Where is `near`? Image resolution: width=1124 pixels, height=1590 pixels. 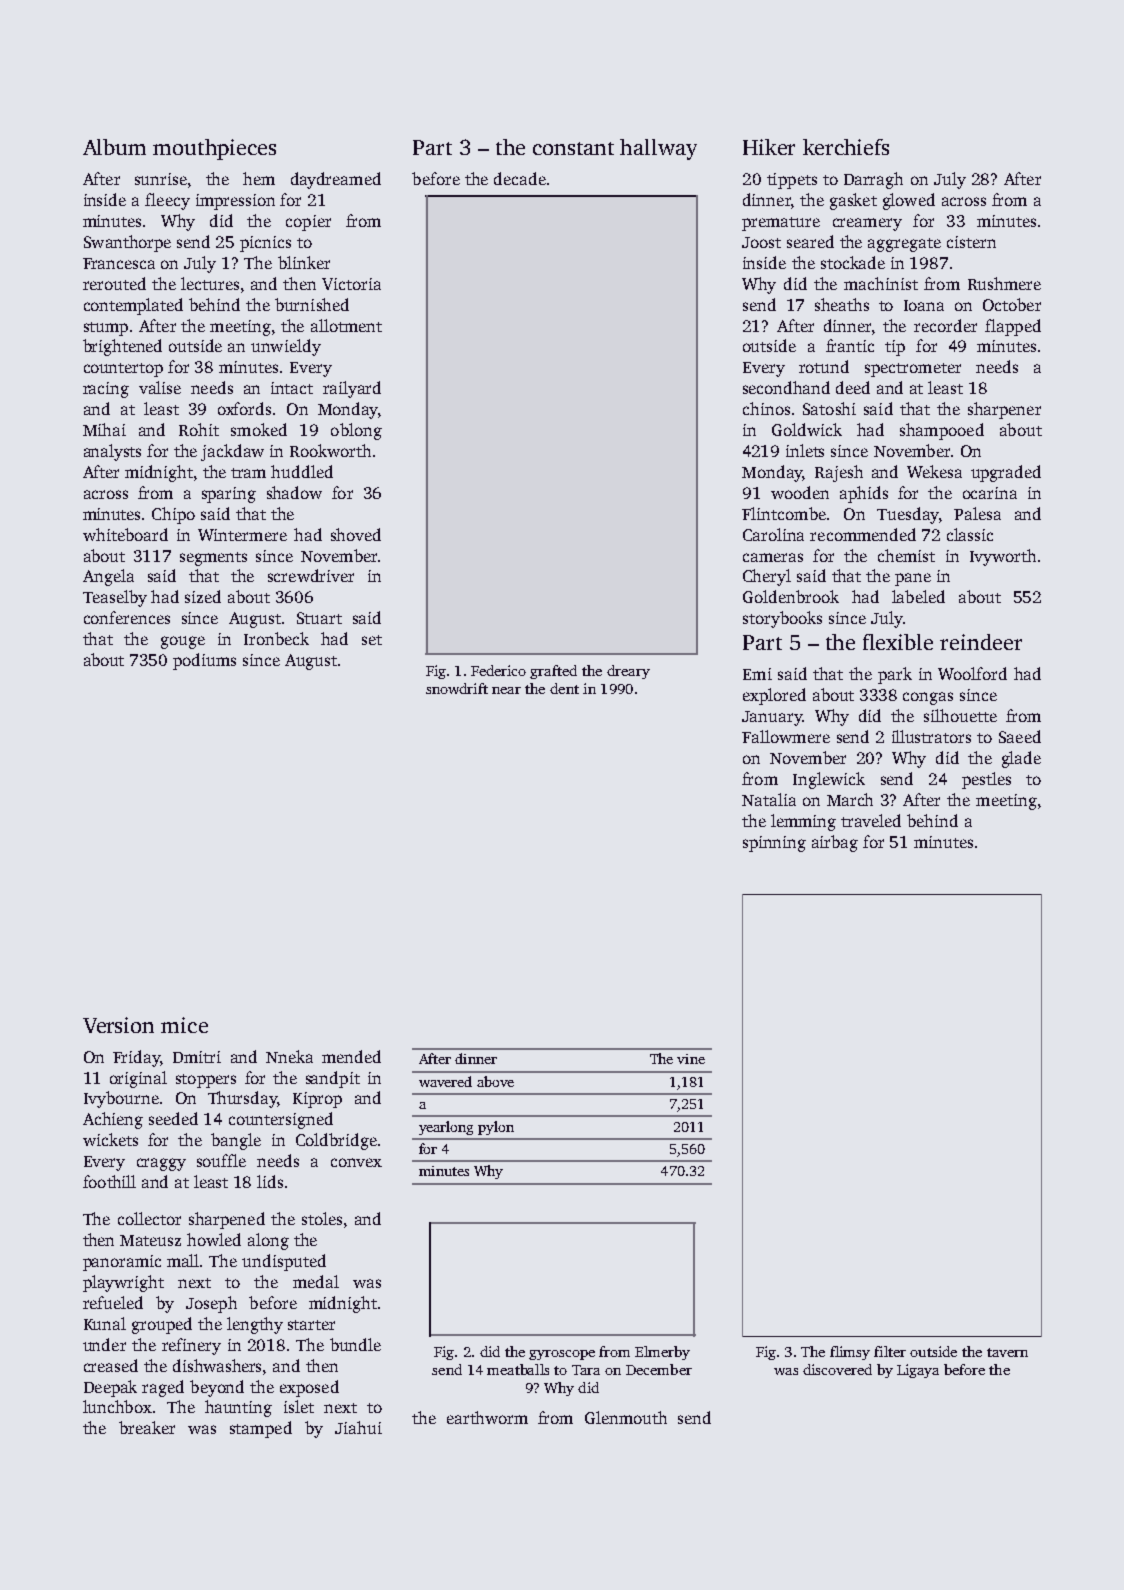 near is located at coordinates (506, 690).
